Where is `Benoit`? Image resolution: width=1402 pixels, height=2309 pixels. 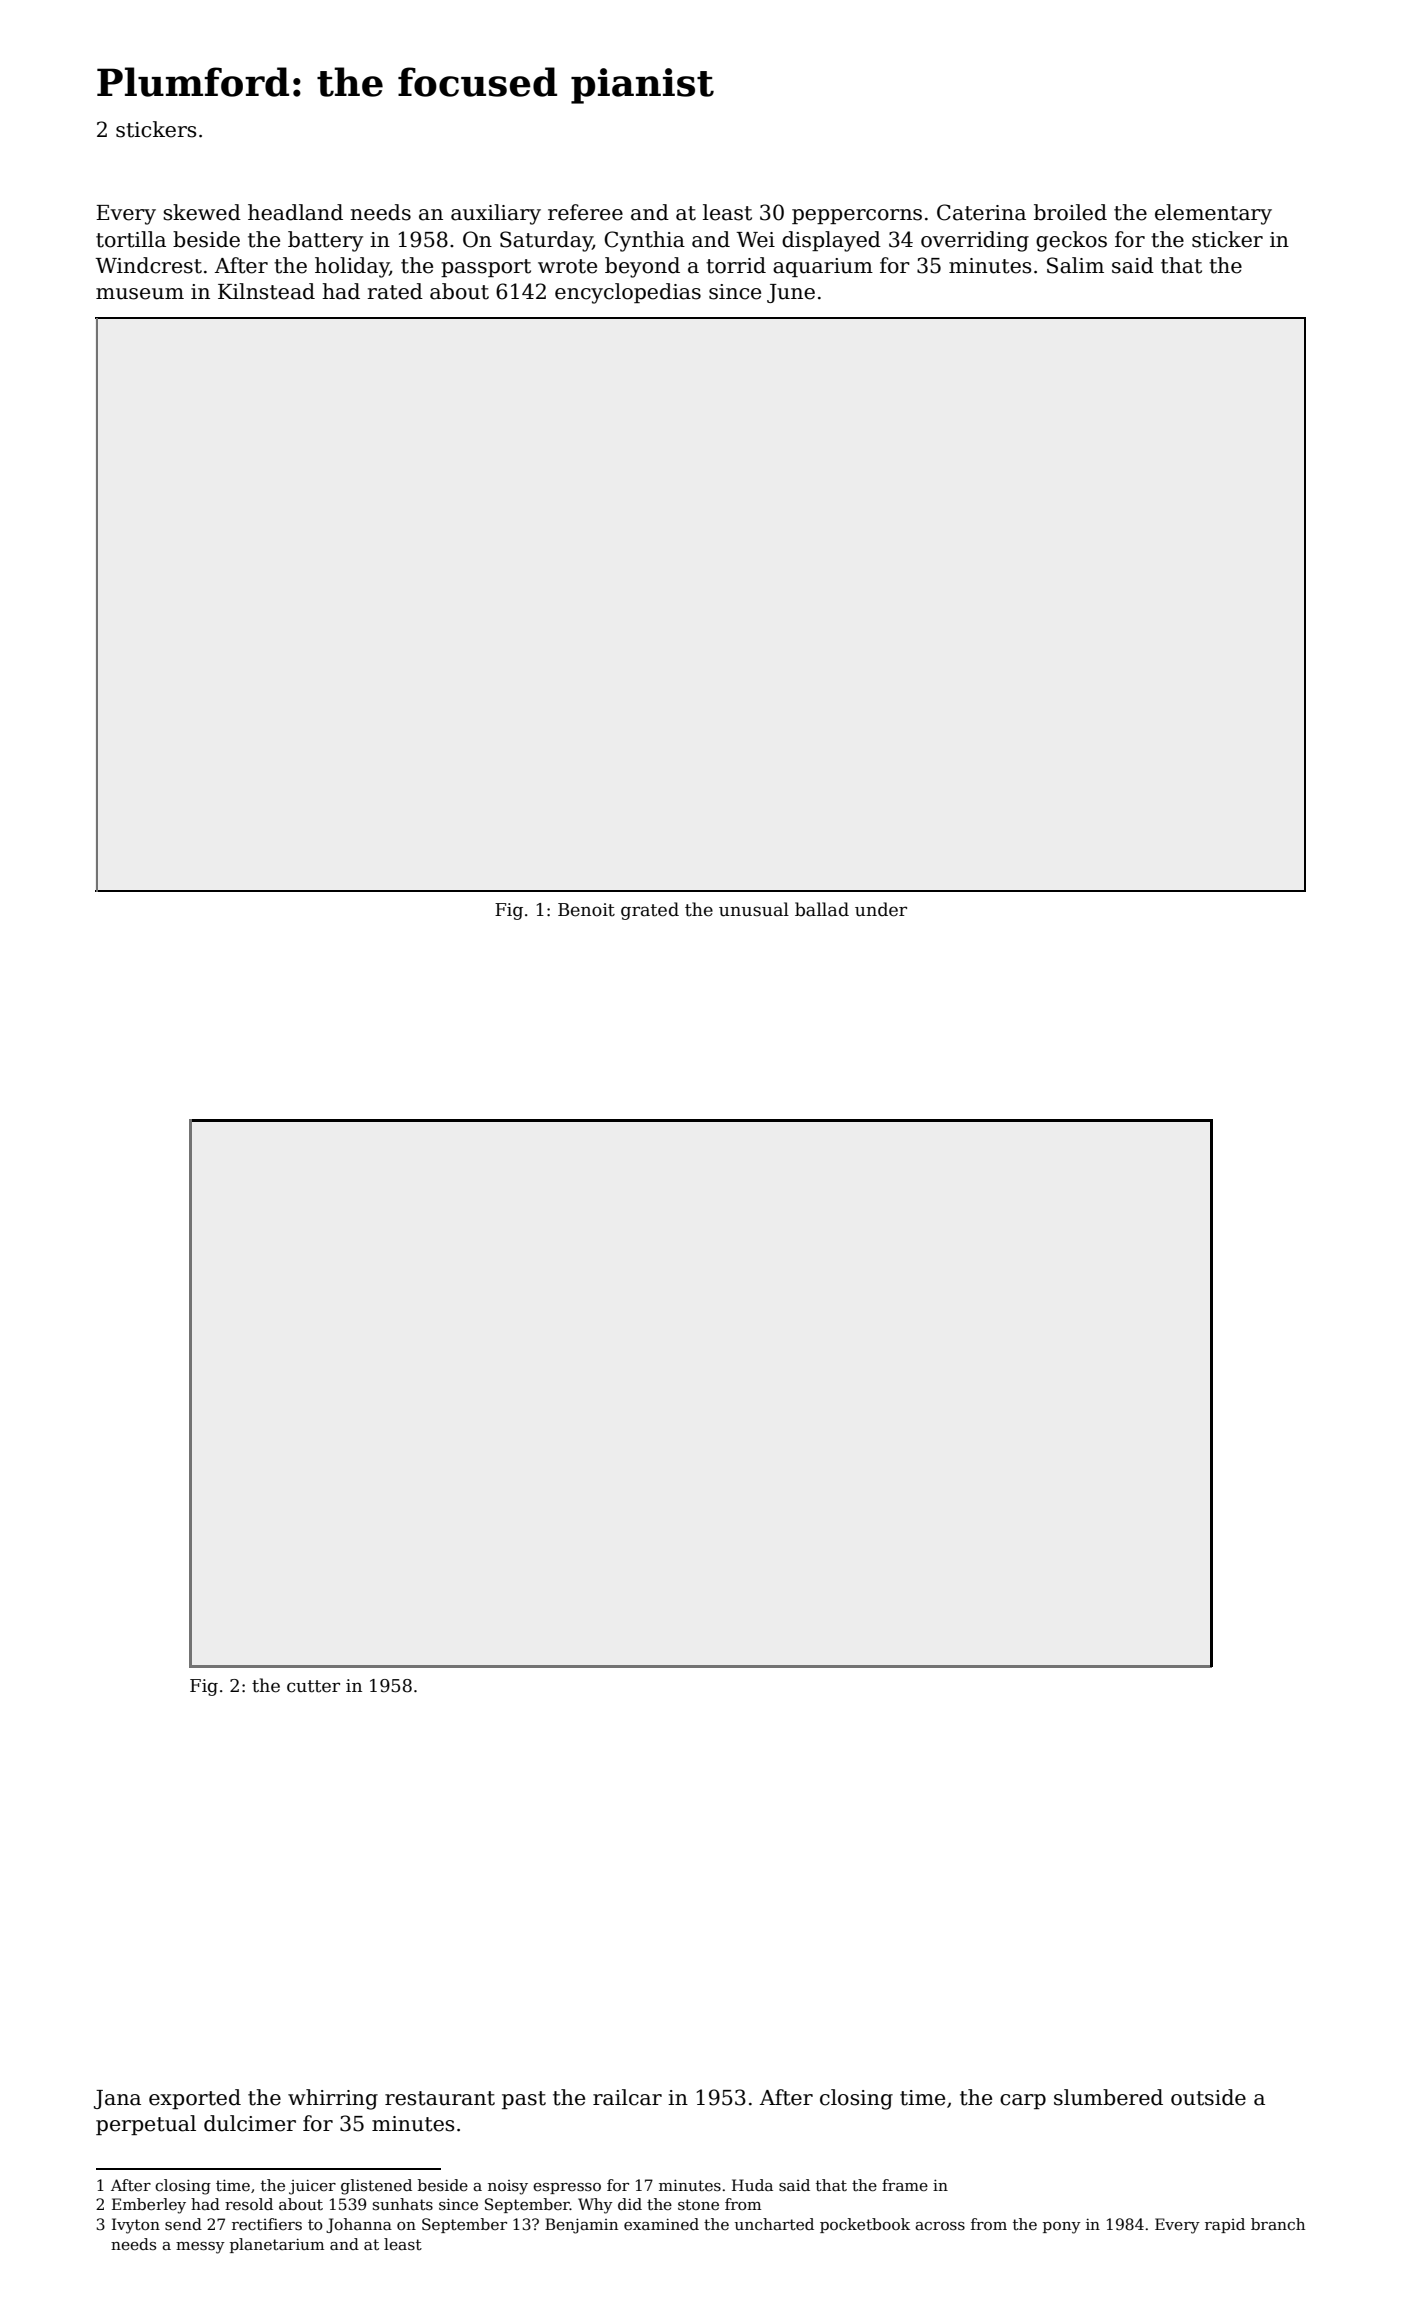
Benoit is located at coordinates (586, 910).
